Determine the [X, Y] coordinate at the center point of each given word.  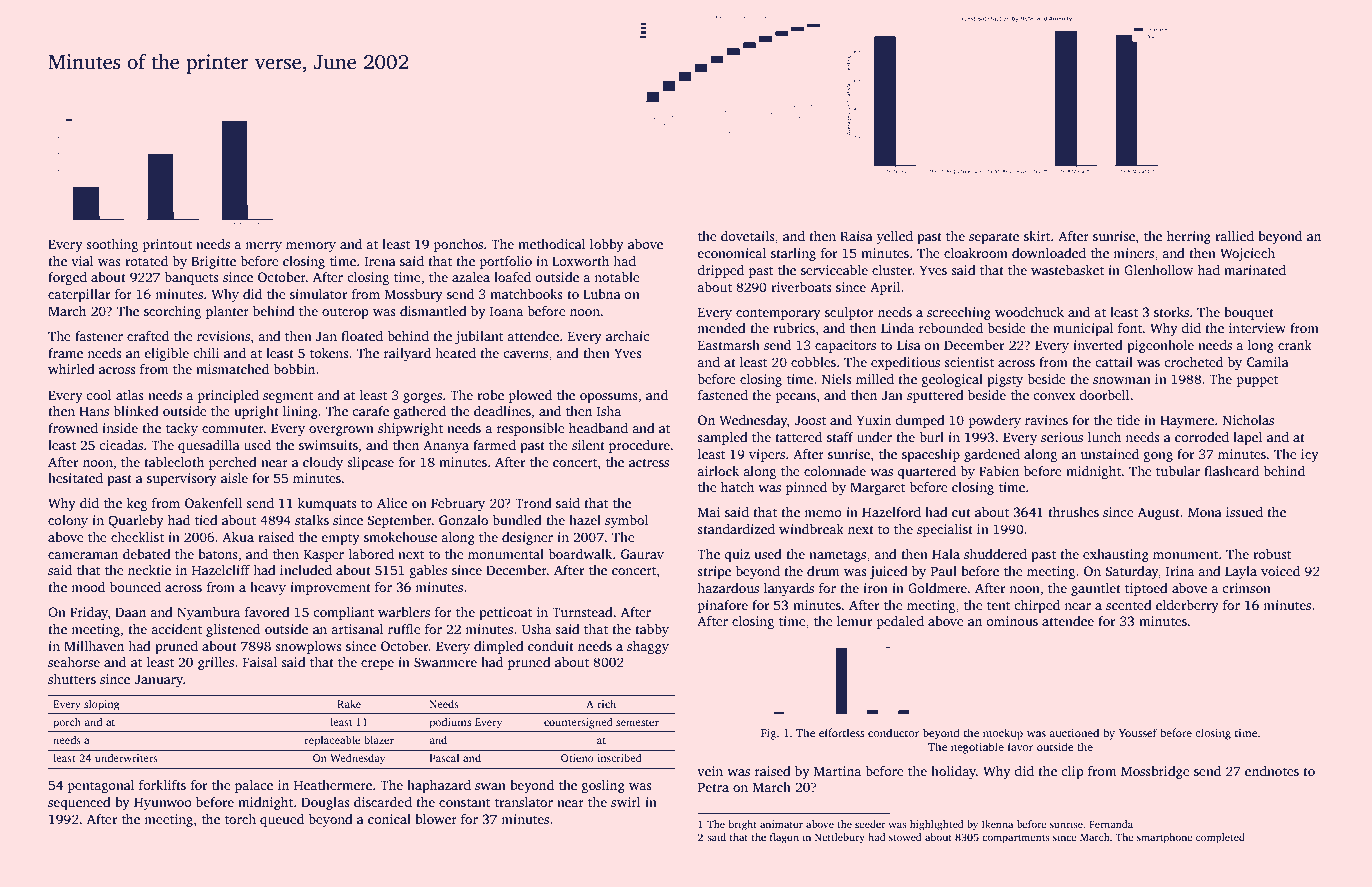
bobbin [294, 369]
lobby [607, 245]
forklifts [162, 785]
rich [606, 704]
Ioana [506, 311]
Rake [349, 704]
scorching [172, 312]
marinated [1255, 270]
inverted [1098, 345]
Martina [837, 771]
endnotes [1272, 771]
